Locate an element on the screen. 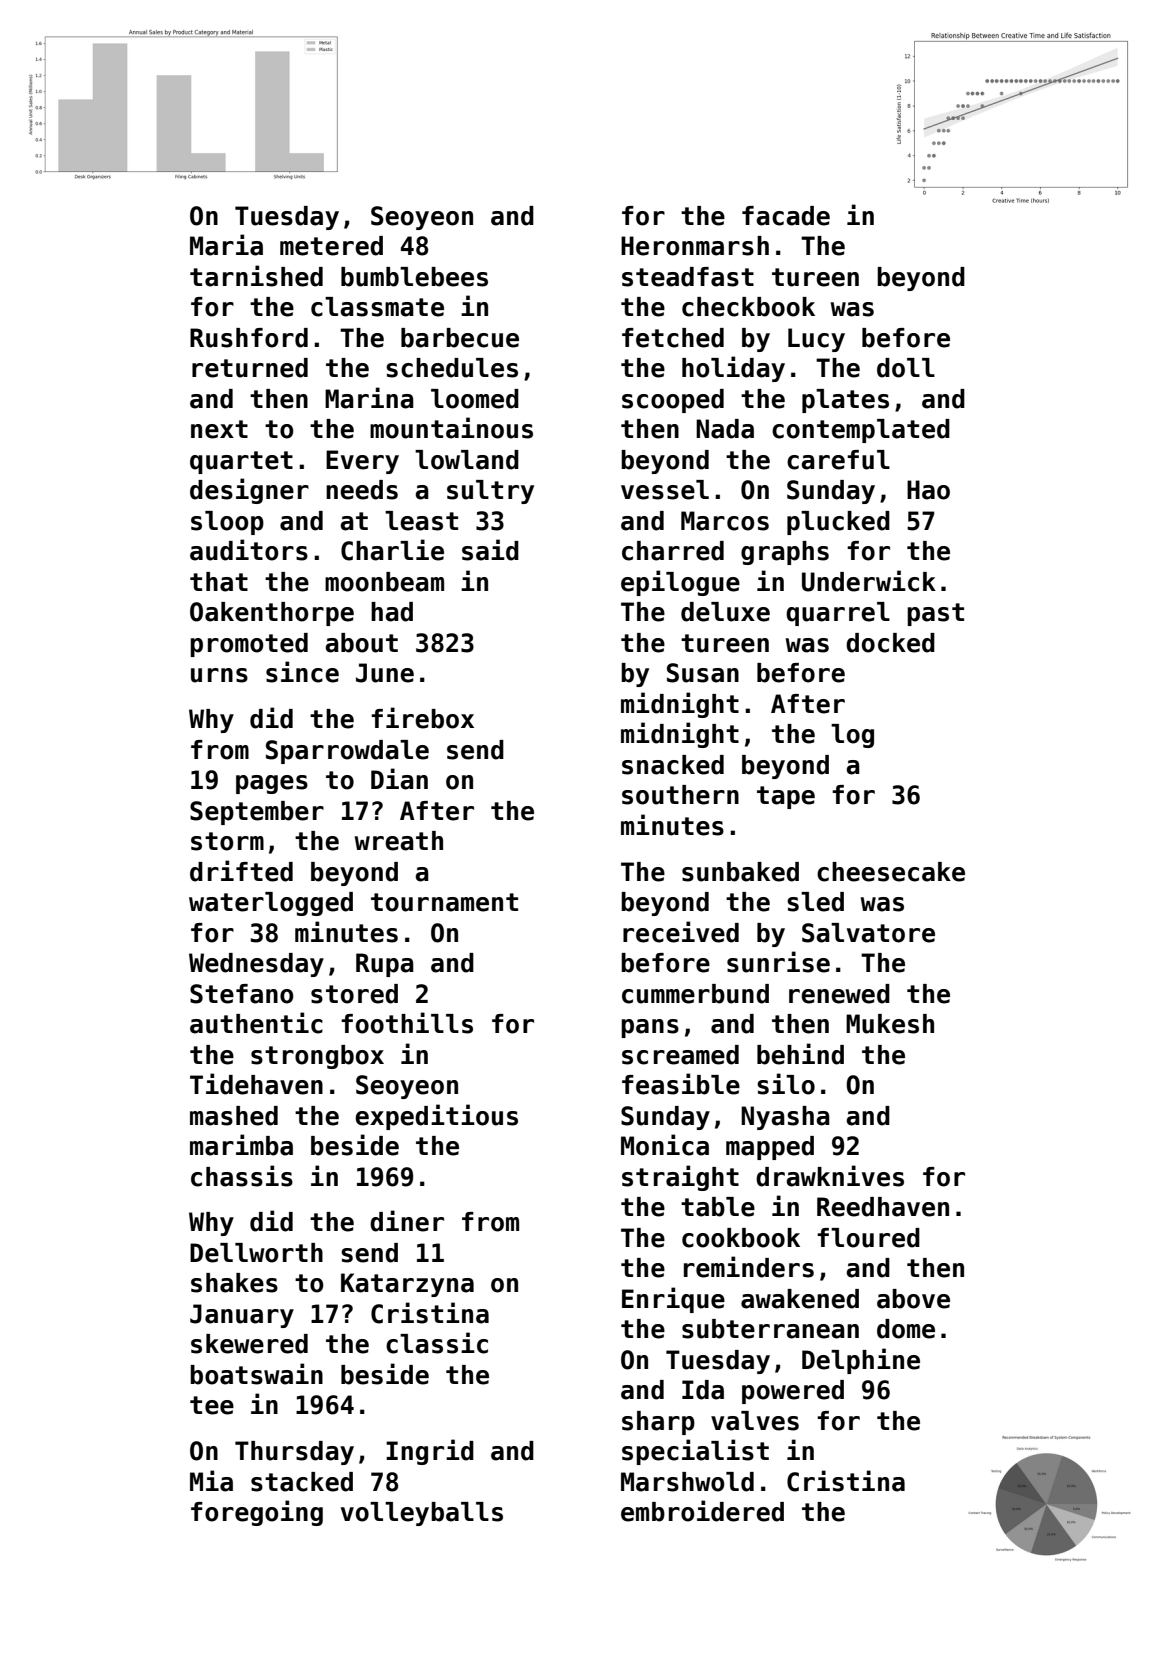 The height and width of the screenshot is (1654, 1165). Mukesh is located at coordinates (890, 1024).
